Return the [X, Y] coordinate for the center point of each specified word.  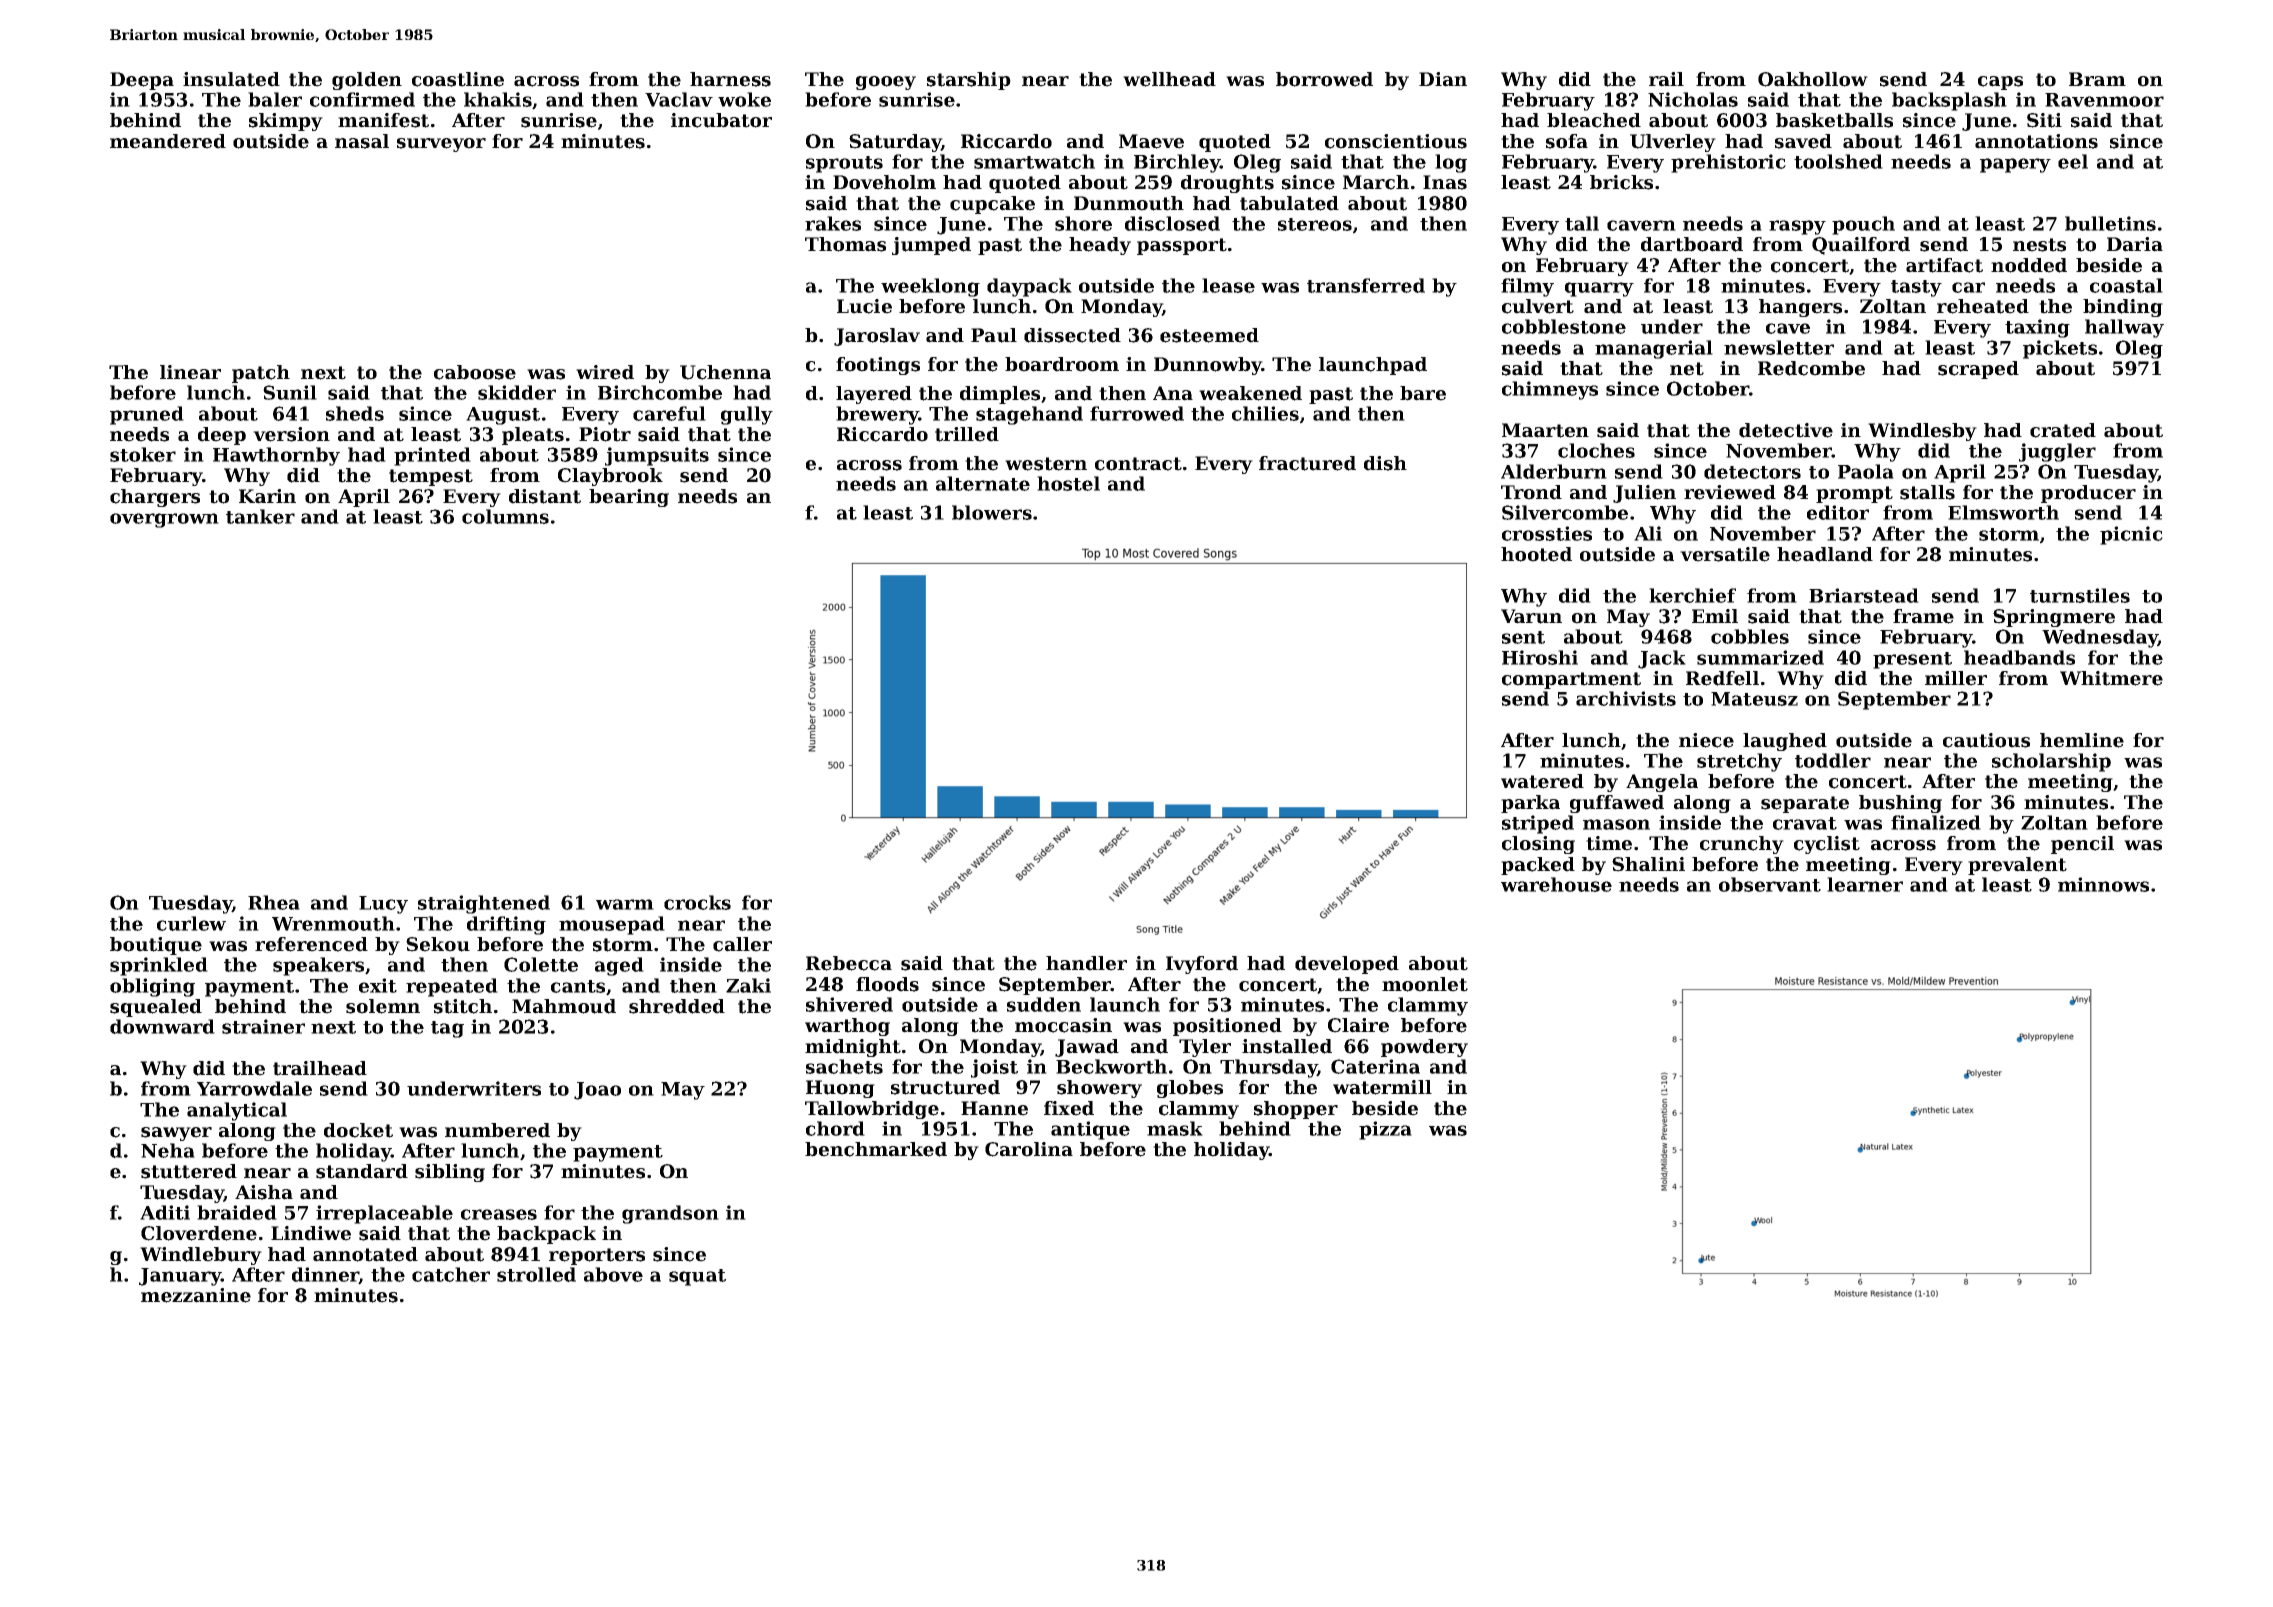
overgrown [164, 520]
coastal [2126, 285]
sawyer [176, 1134]
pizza [1385, 1130]
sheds [355, 413]
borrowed [1324, 79]
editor [1838, 512]
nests [2039, 245]
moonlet [1425, 984]
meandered [168, 141]
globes [1190, 1089]
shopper [1296, 1110]
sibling [450, 1173]
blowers [992, 512]
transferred [1366, 285]
